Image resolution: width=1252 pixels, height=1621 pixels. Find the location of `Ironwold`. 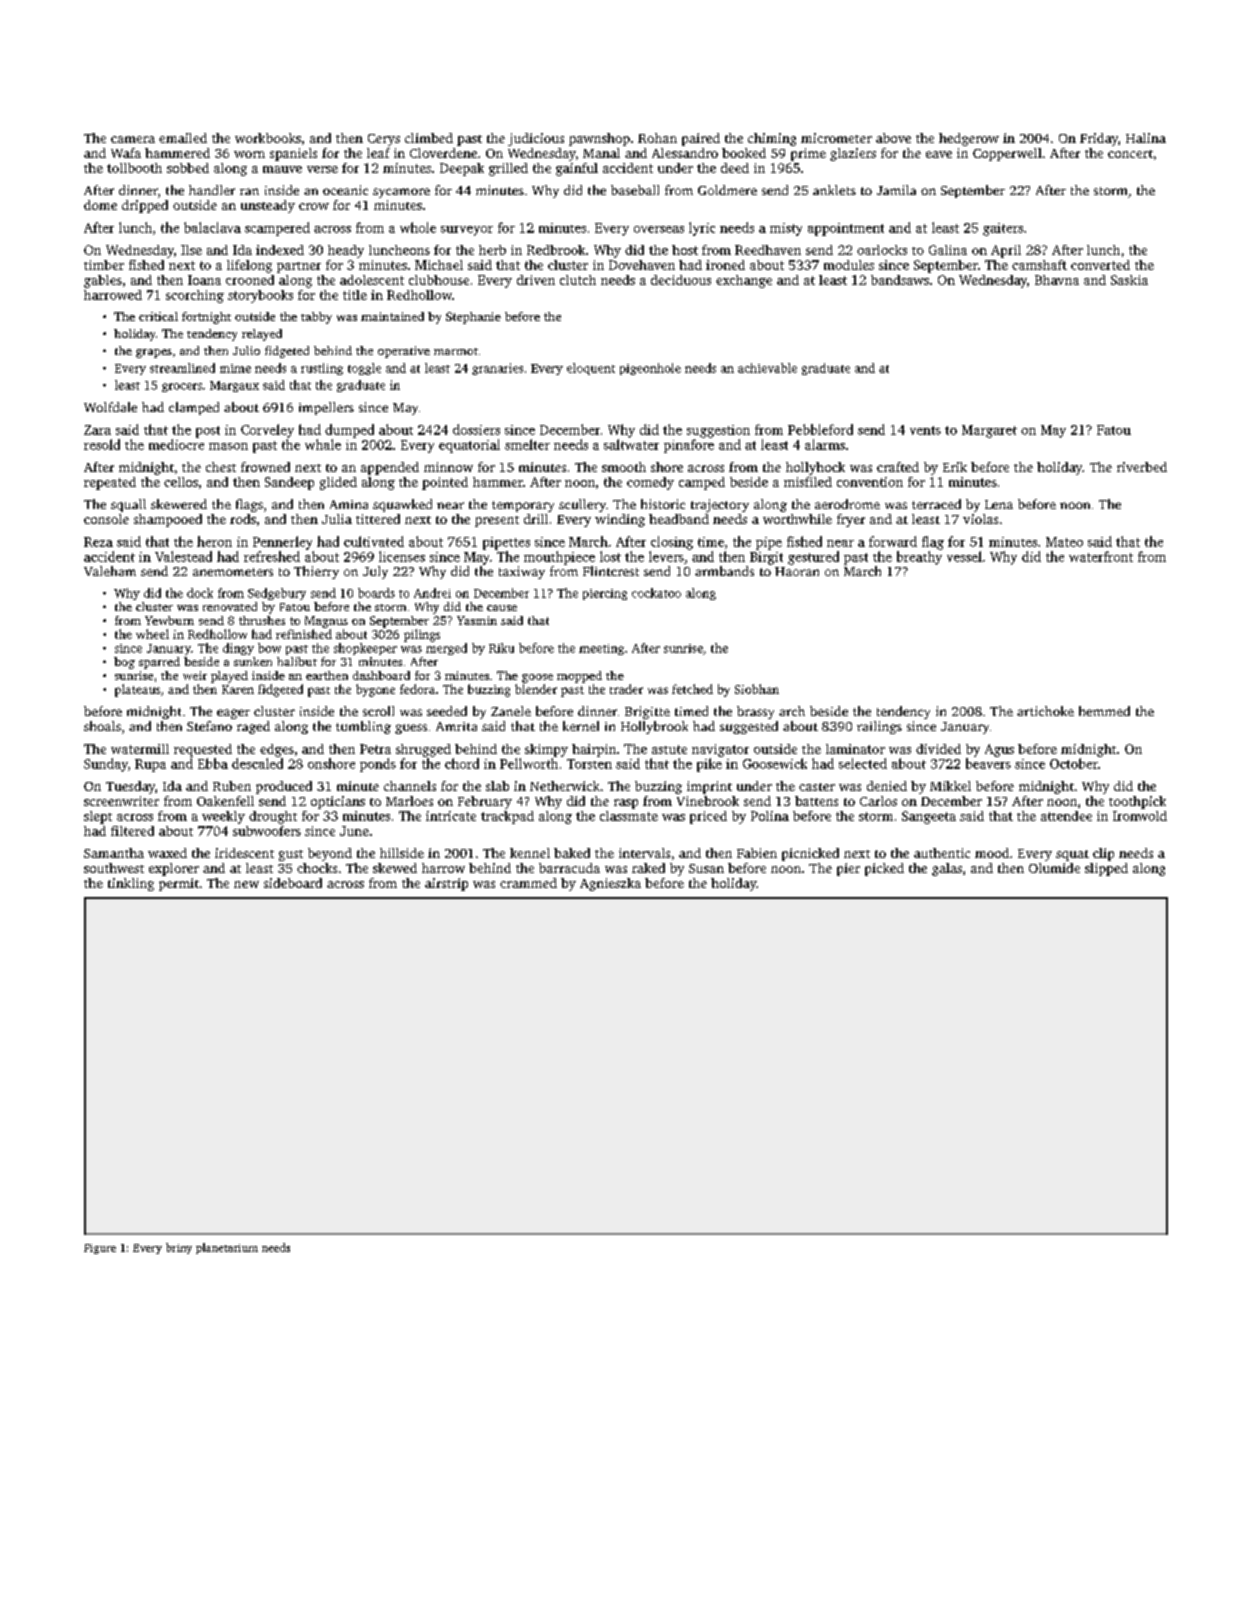

Ironwold is located at coordinates (1140, 816).
